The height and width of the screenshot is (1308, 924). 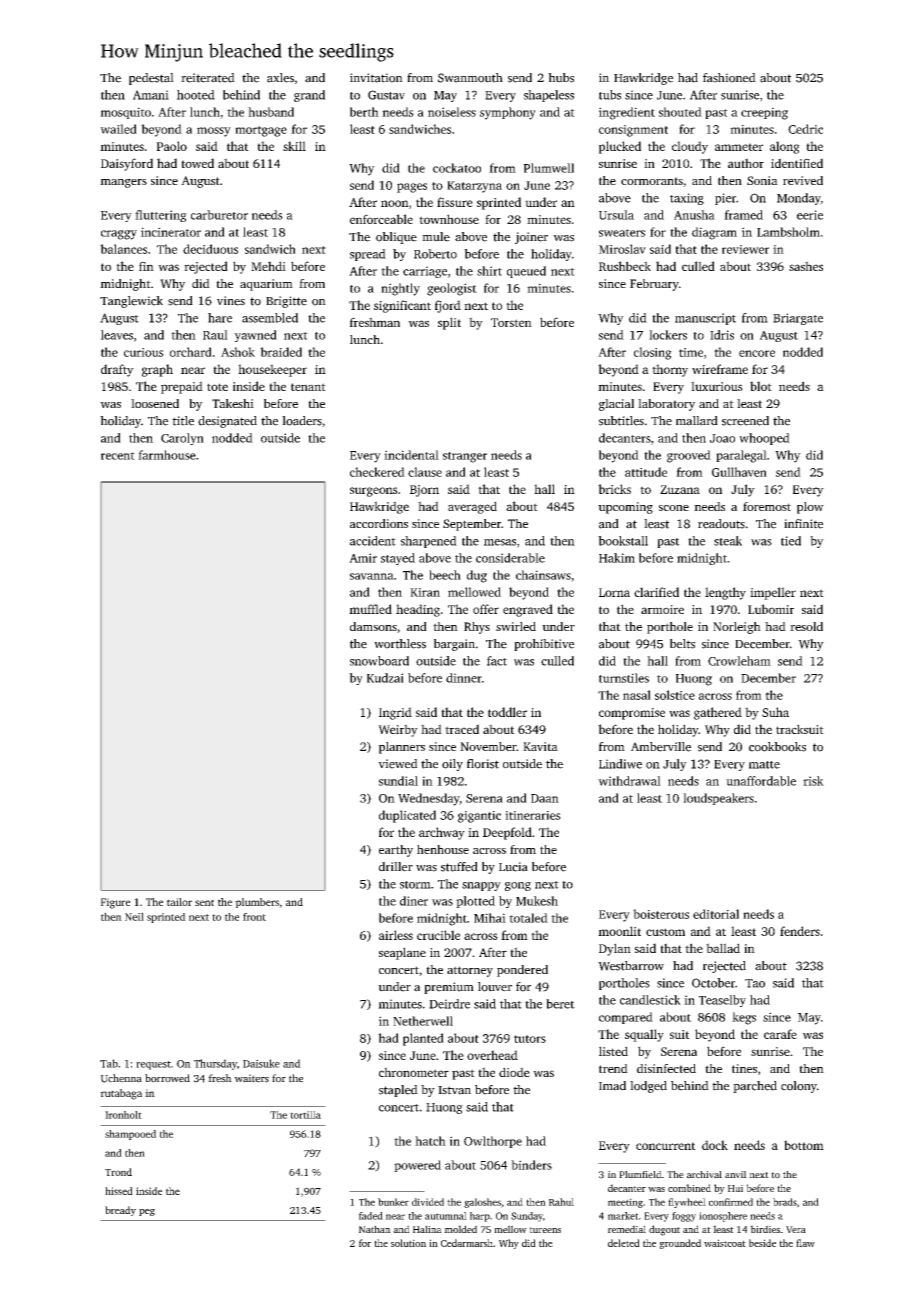 I want to click on Swanmouth, so click(x=470, y=78).
